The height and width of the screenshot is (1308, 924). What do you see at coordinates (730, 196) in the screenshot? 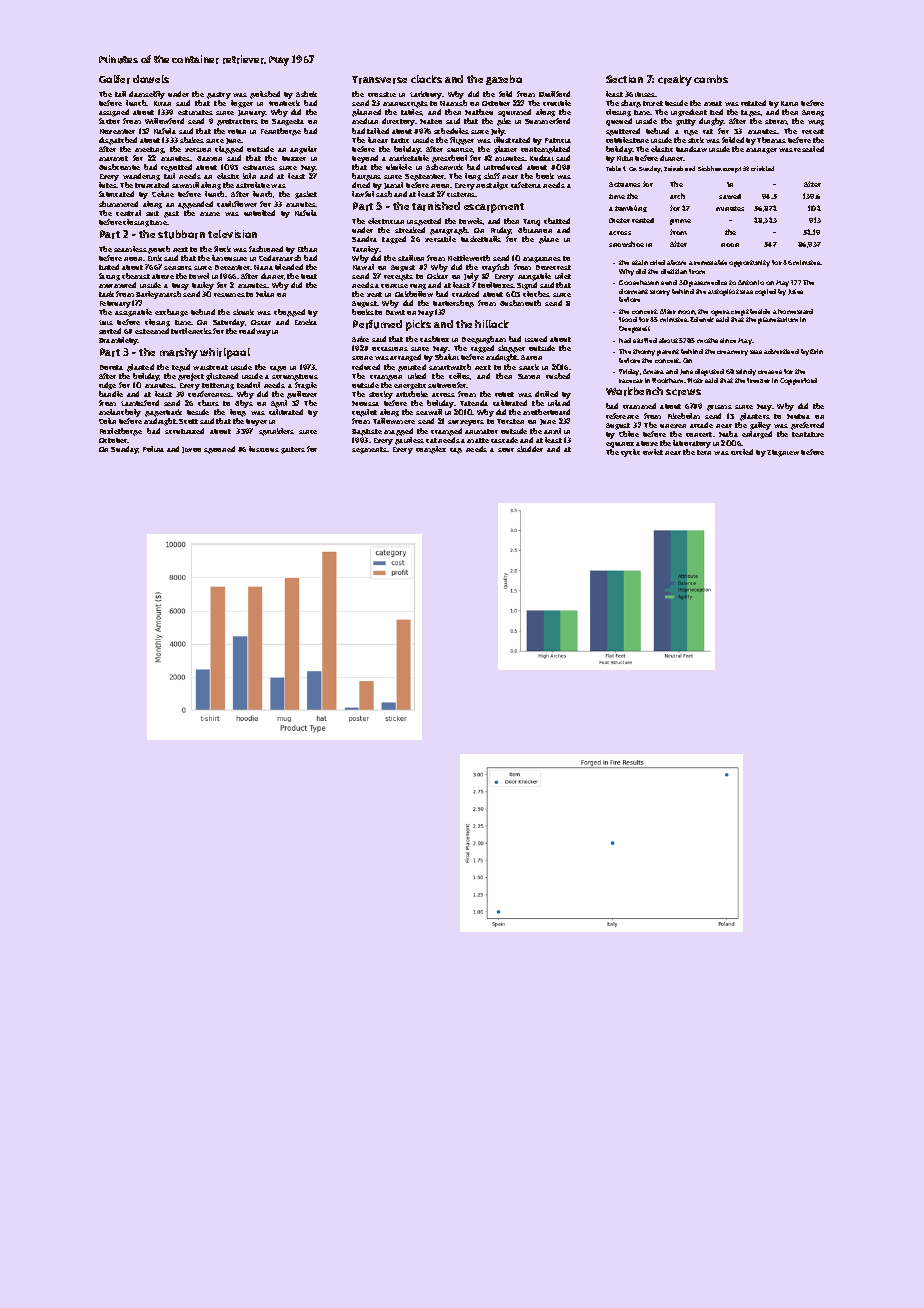
I see `sawed` at bounding box center [730, 196].
